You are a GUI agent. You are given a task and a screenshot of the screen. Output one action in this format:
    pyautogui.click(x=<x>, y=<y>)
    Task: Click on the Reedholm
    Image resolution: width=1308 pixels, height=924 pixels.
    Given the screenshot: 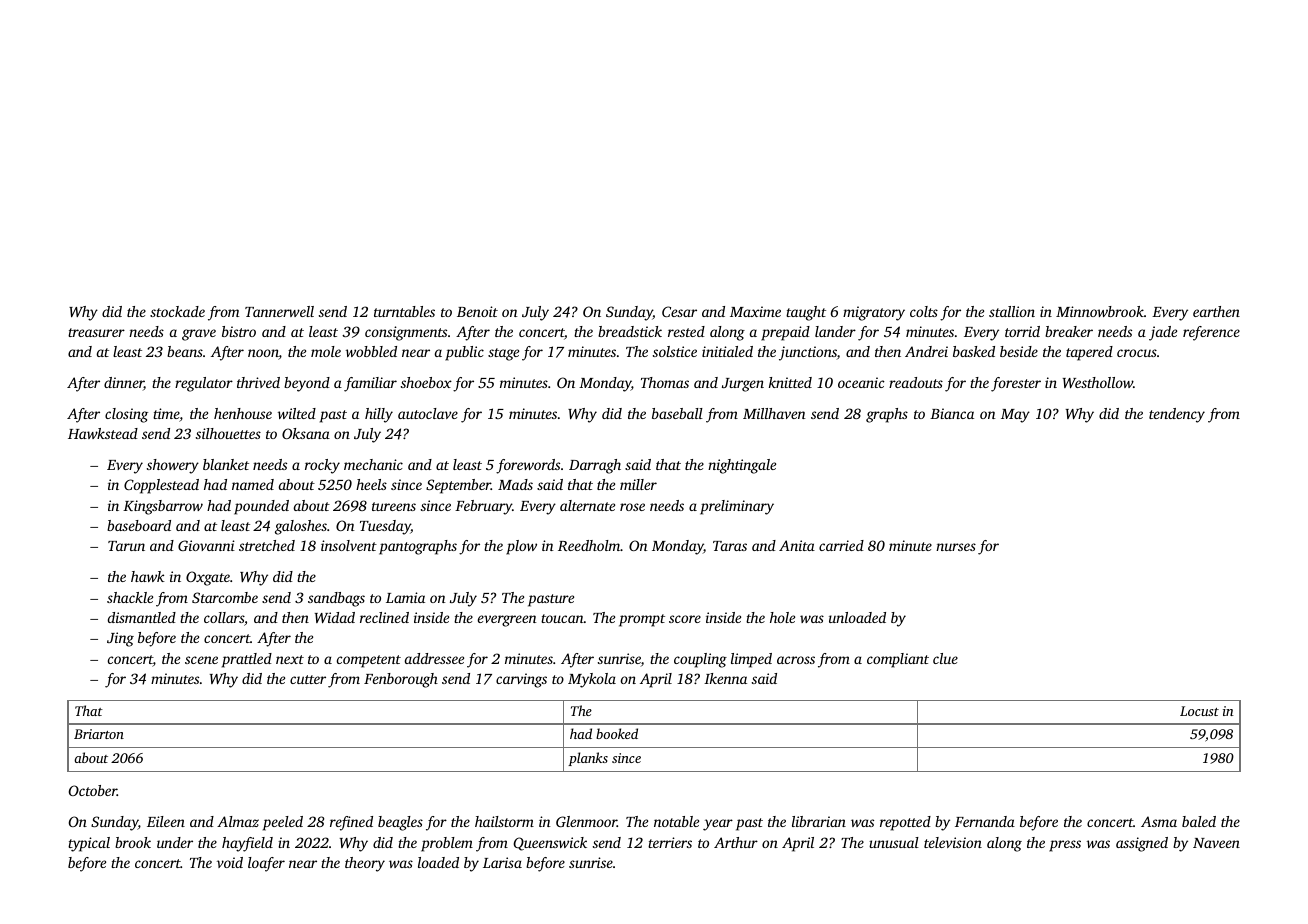 What is the action you would take?
    pyautogui.click(x=589, y=545)
